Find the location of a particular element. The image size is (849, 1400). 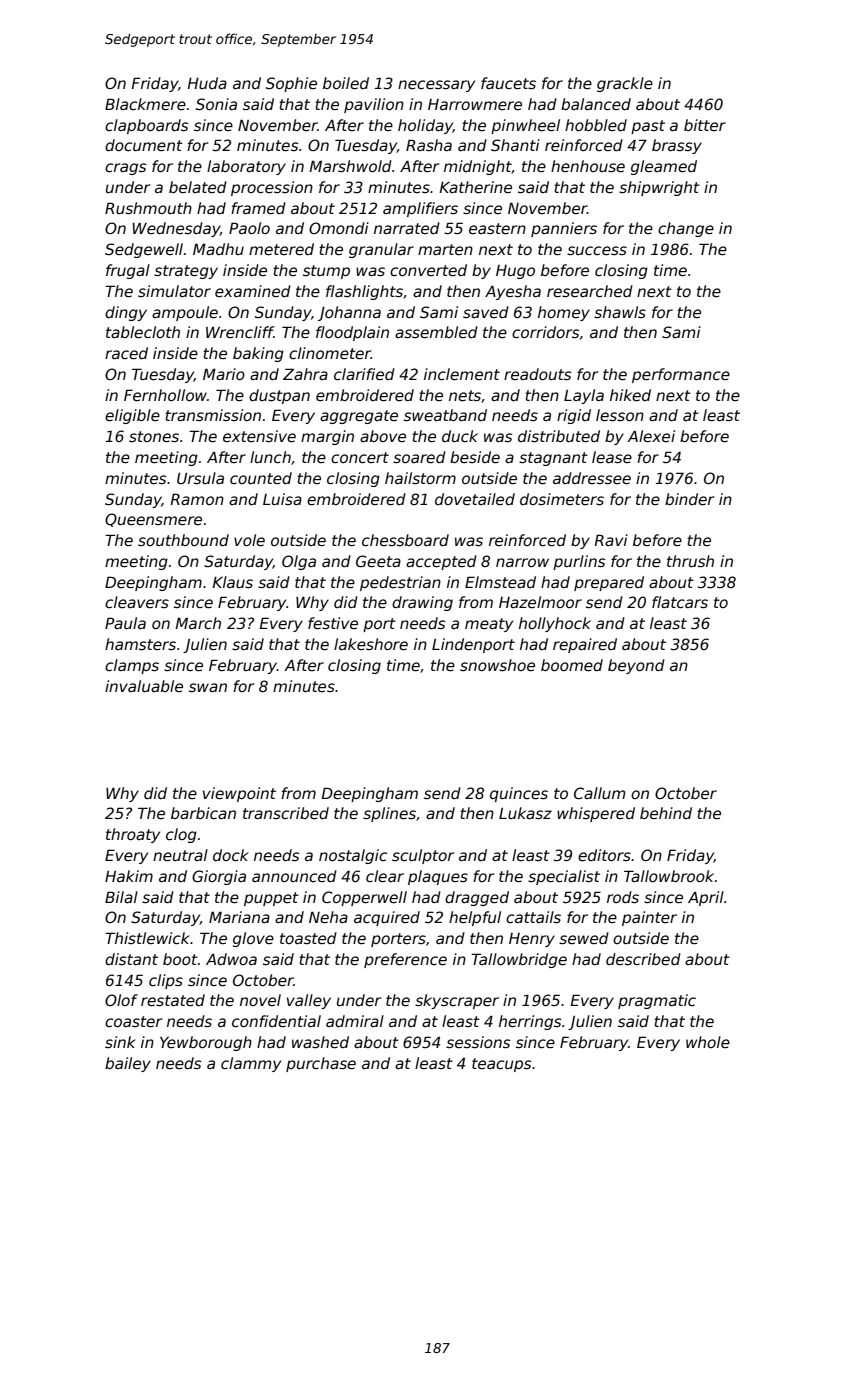

whole is located at coordinates (708, 1042).
